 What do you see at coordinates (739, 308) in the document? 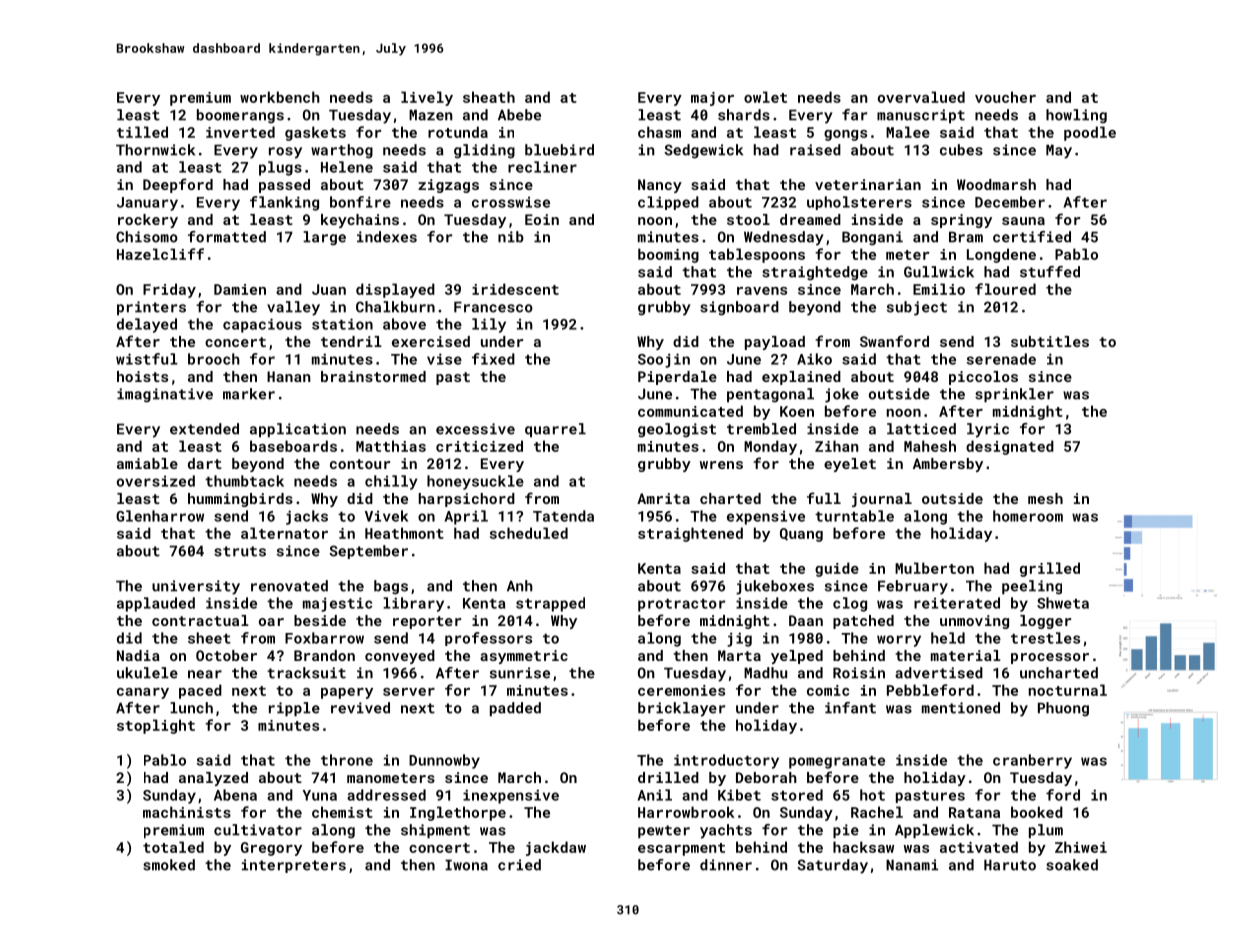
I see `signboard` at bounding box center [739, 308].
